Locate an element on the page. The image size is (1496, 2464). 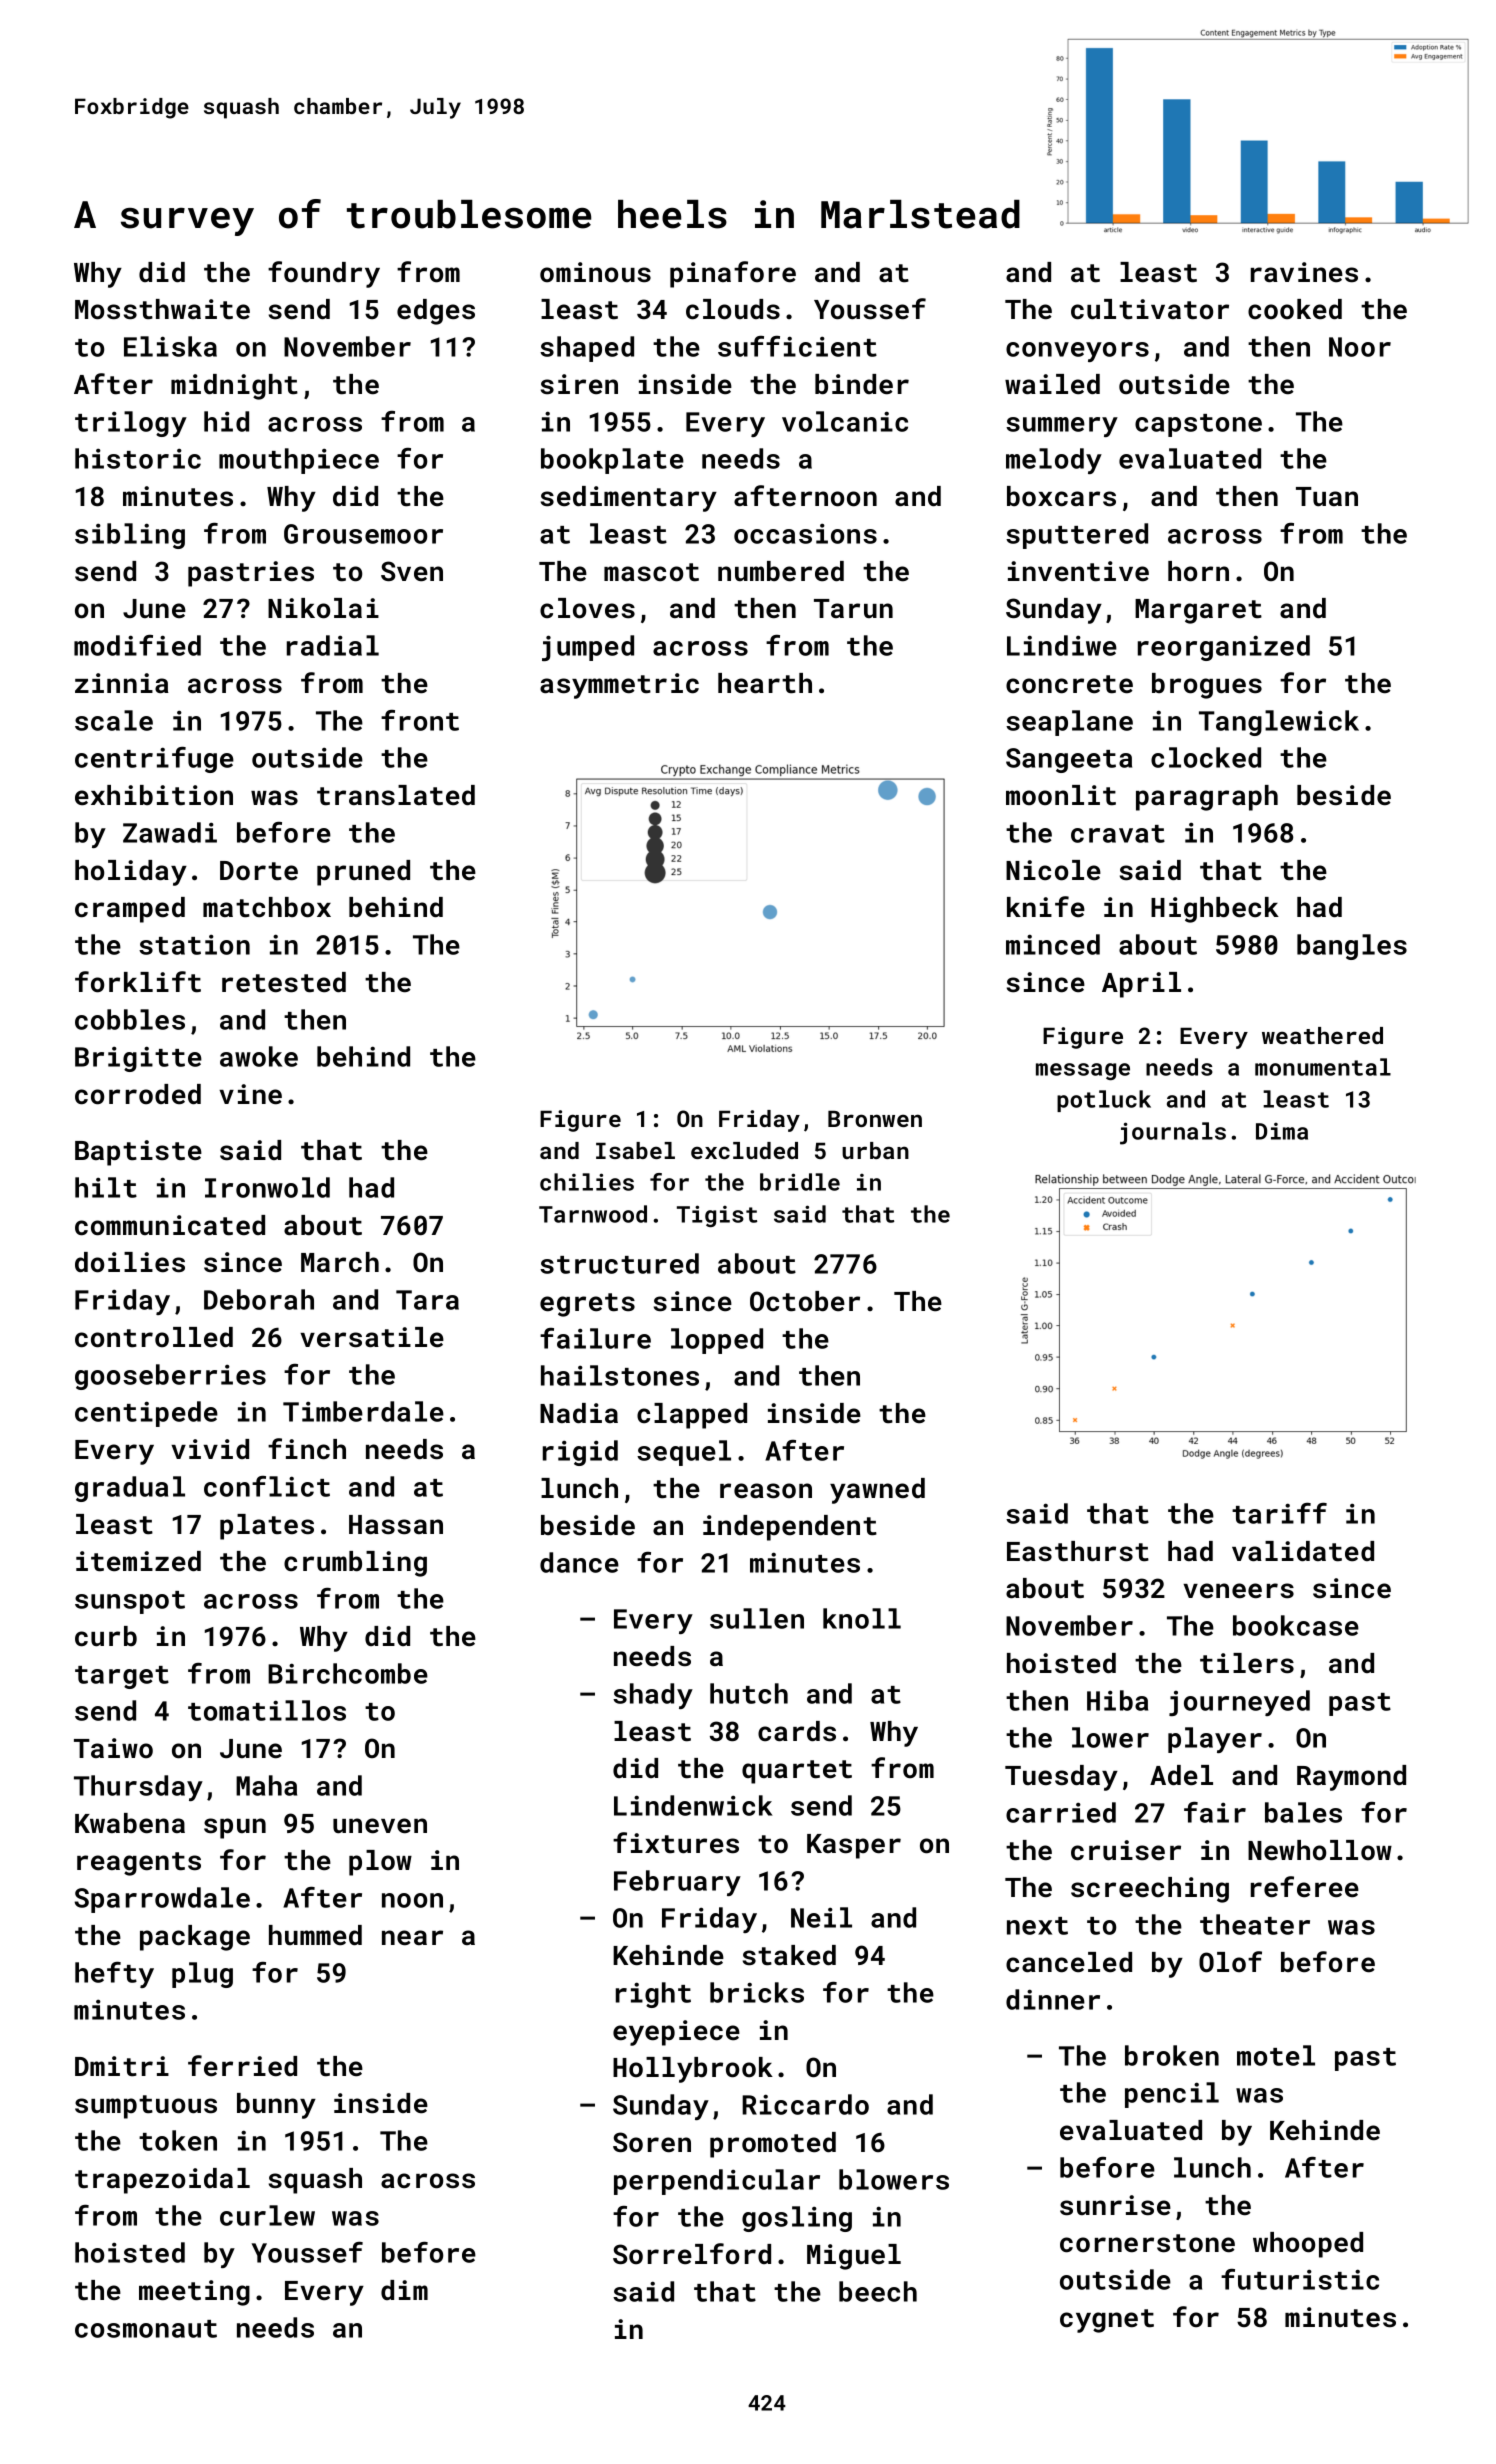
Mossthwaite is located at coordinates (162, 309).
